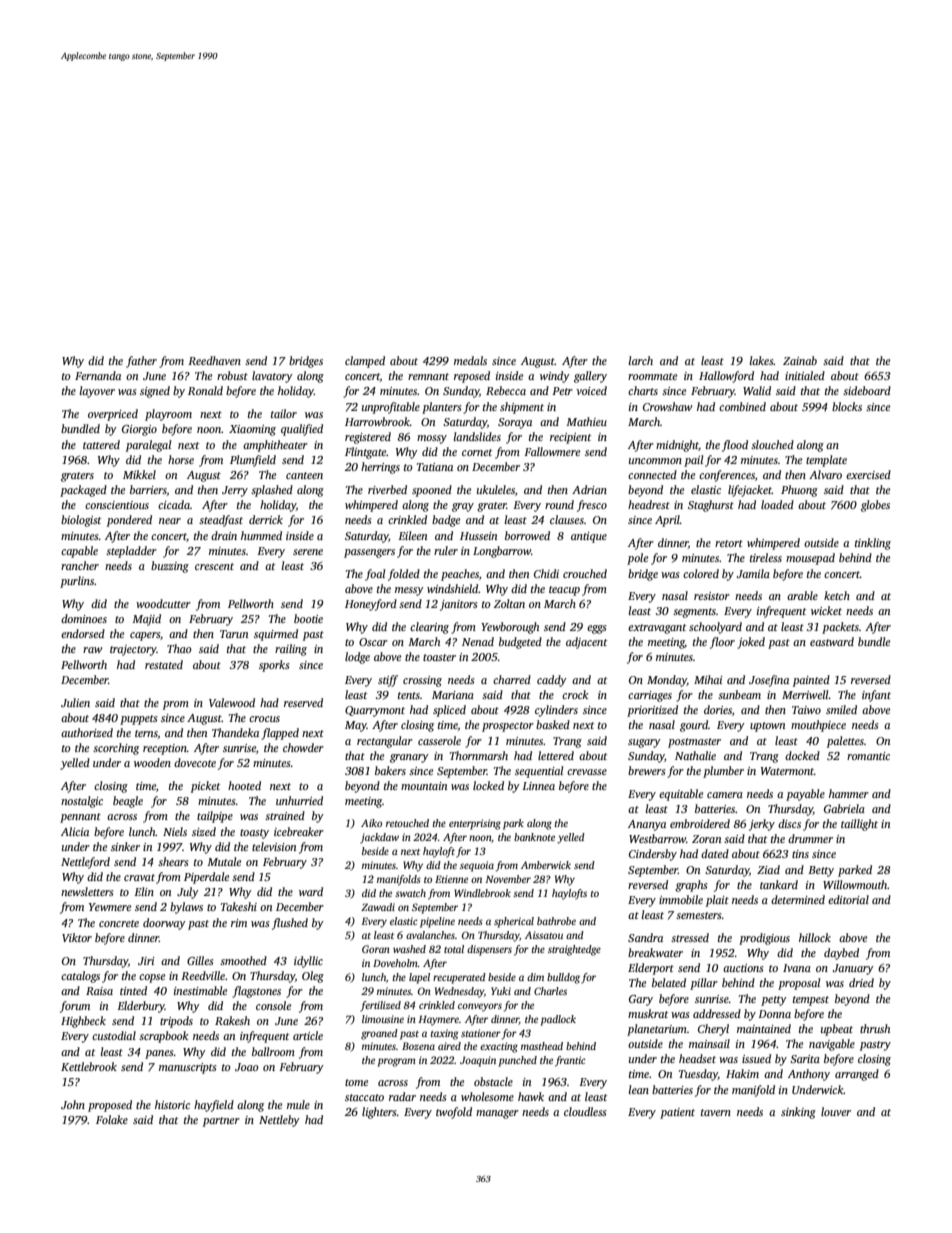 The width and height of the image is (952, 1233). I want to click on riverbed, so click(387, 489).
